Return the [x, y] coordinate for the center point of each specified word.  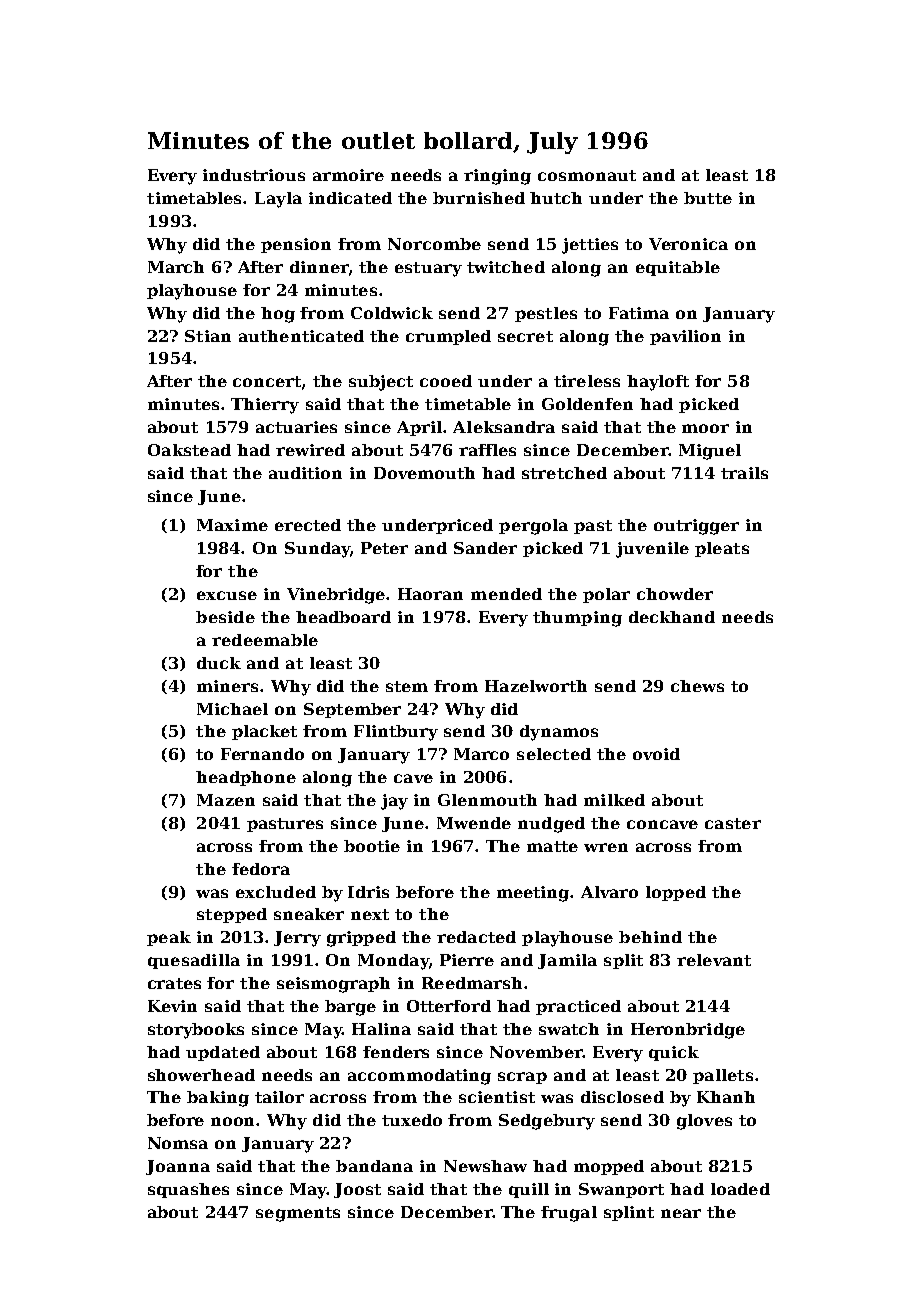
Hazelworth [536, 686]
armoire [348, 175]
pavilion [685, 337]
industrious [254, 175]
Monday [393, 962]
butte [708, 198]
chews [697, 686]
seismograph [333, 985]
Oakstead [189, 450]
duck [219, 663]
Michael [232, 709]
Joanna [178, 1167]
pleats [722, 549]
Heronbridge [688, 1031]
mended [506, 594]
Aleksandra [504, 427]
